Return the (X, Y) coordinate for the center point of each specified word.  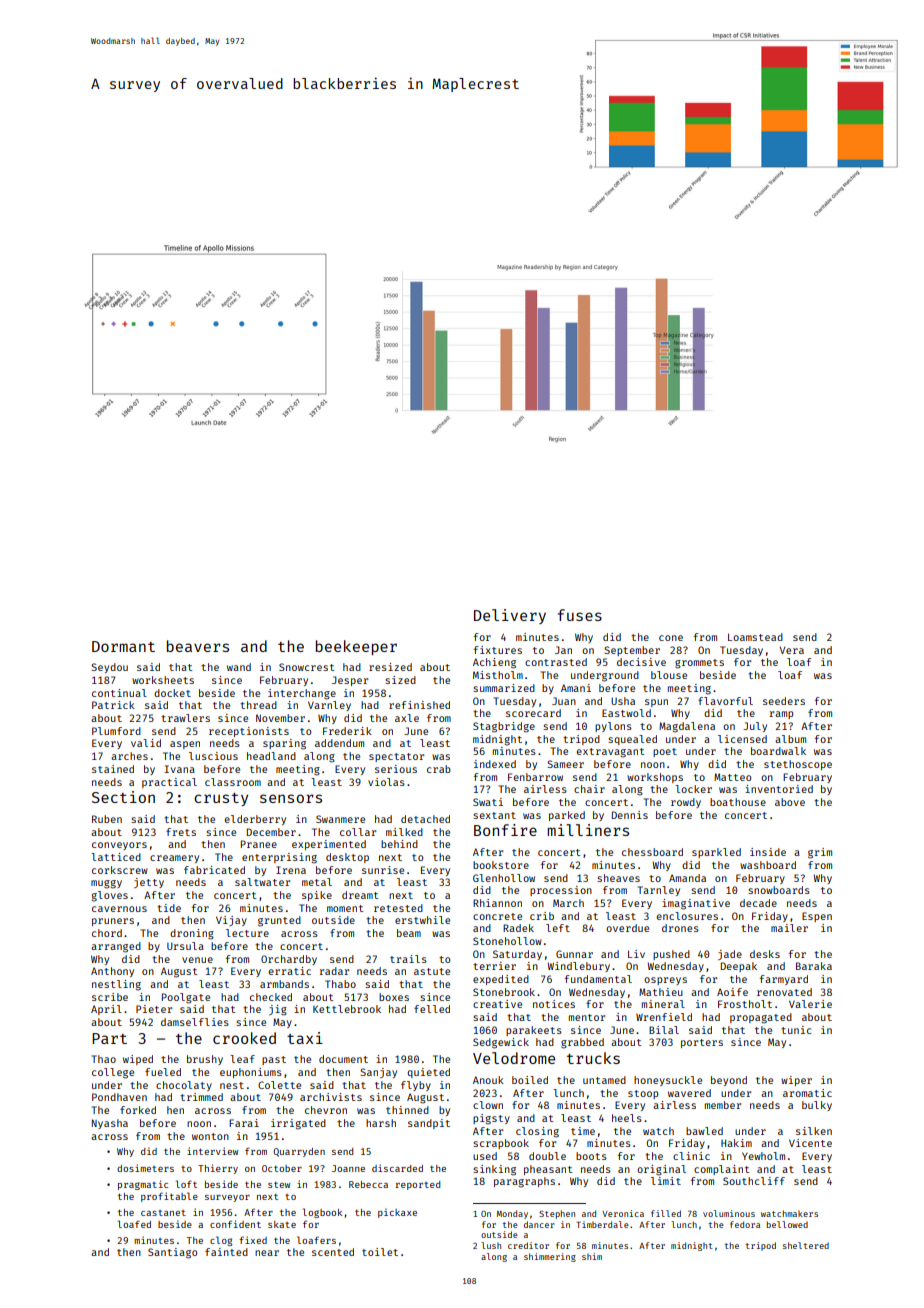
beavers (198, 646)
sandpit (429, 1124)
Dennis (630, 815)
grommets (699, 664)
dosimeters (145, 1168)
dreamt (360, 895)
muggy (106, 884)
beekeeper (356, 647)
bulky (817, 1106)
